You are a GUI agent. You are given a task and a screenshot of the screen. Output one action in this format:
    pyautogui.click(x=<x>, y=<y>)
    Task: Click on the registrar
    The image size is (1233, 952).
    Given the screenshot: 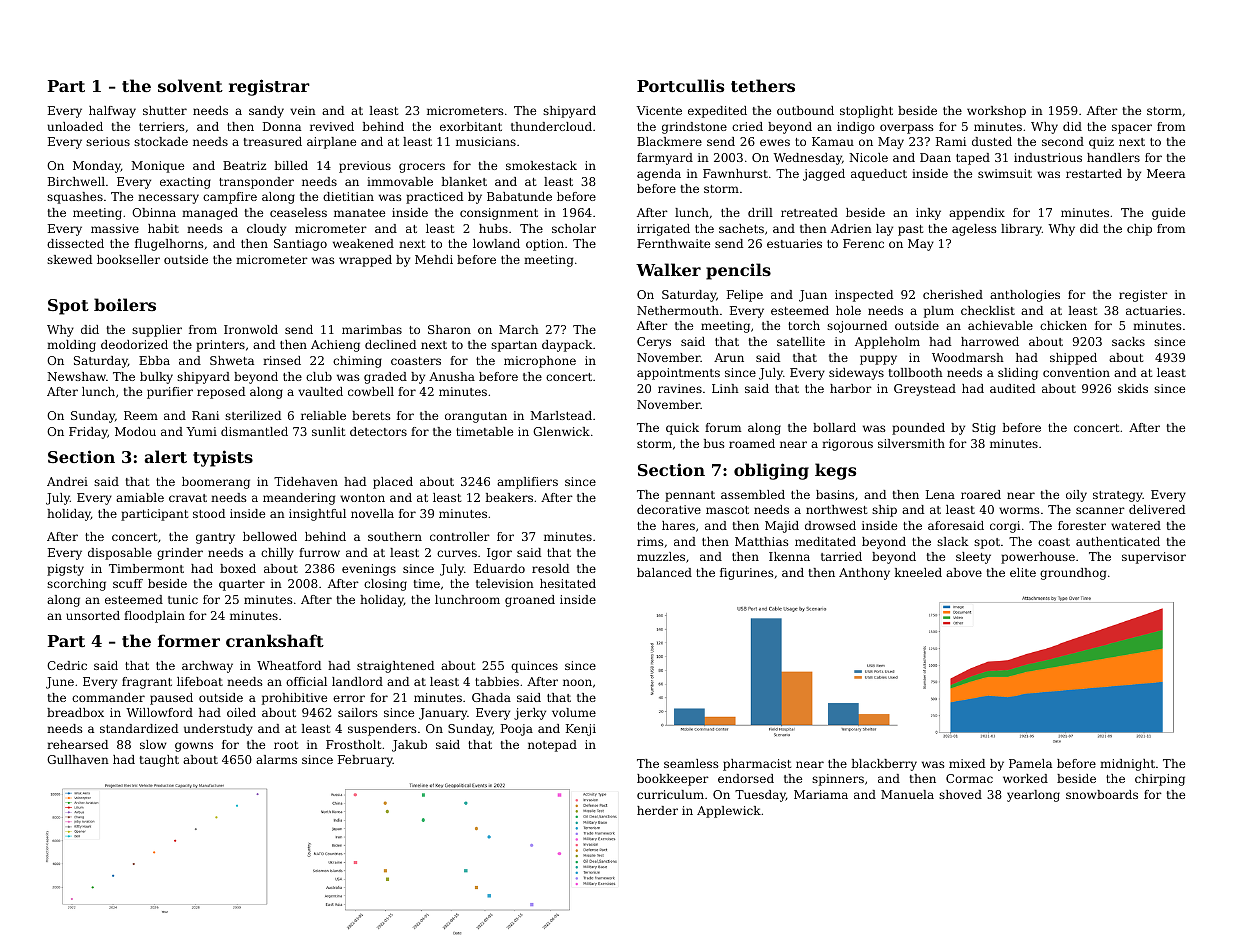 What is the action you would take?
    pyautogui.click(x=269, y=87)
